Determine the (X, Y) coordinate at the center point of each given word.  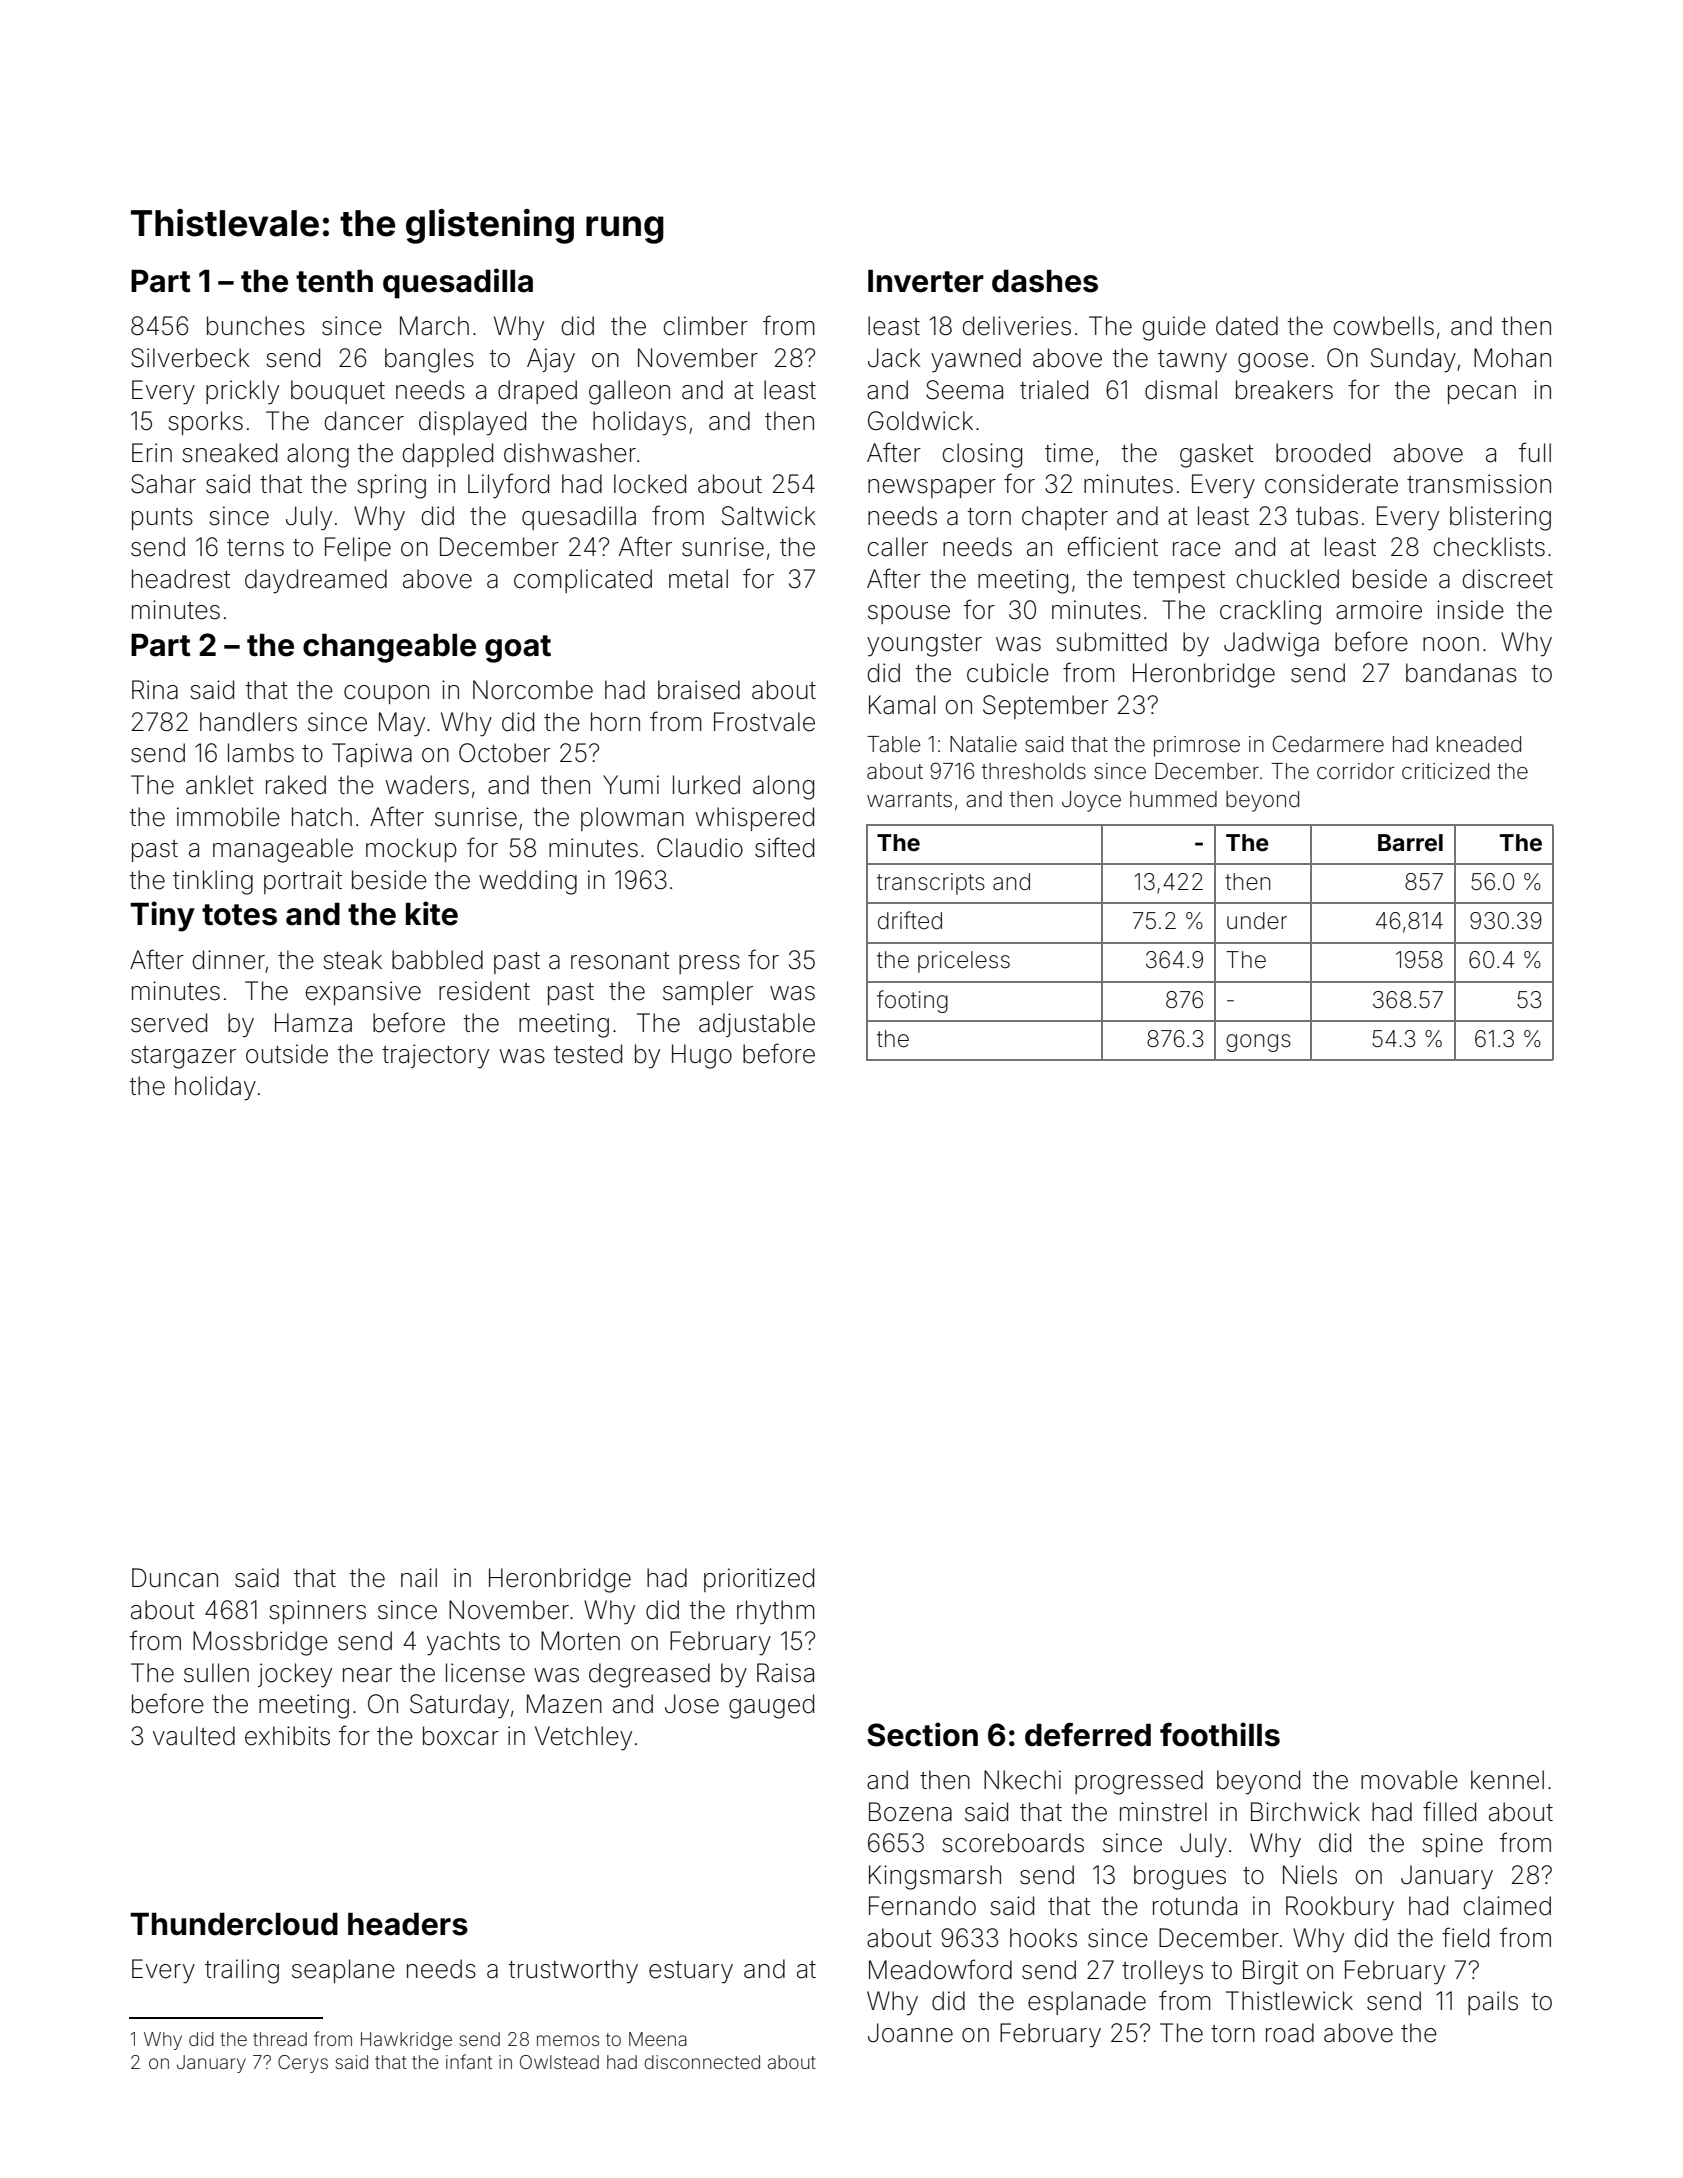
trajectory (435, 1056)
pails (1493, 2003)
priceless (964, 962)
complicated (583, 581)
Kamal (902, 705)
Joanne (910, 2033)
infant (469, 2061)
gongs (1258, 1043)
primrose (1197, 746)
